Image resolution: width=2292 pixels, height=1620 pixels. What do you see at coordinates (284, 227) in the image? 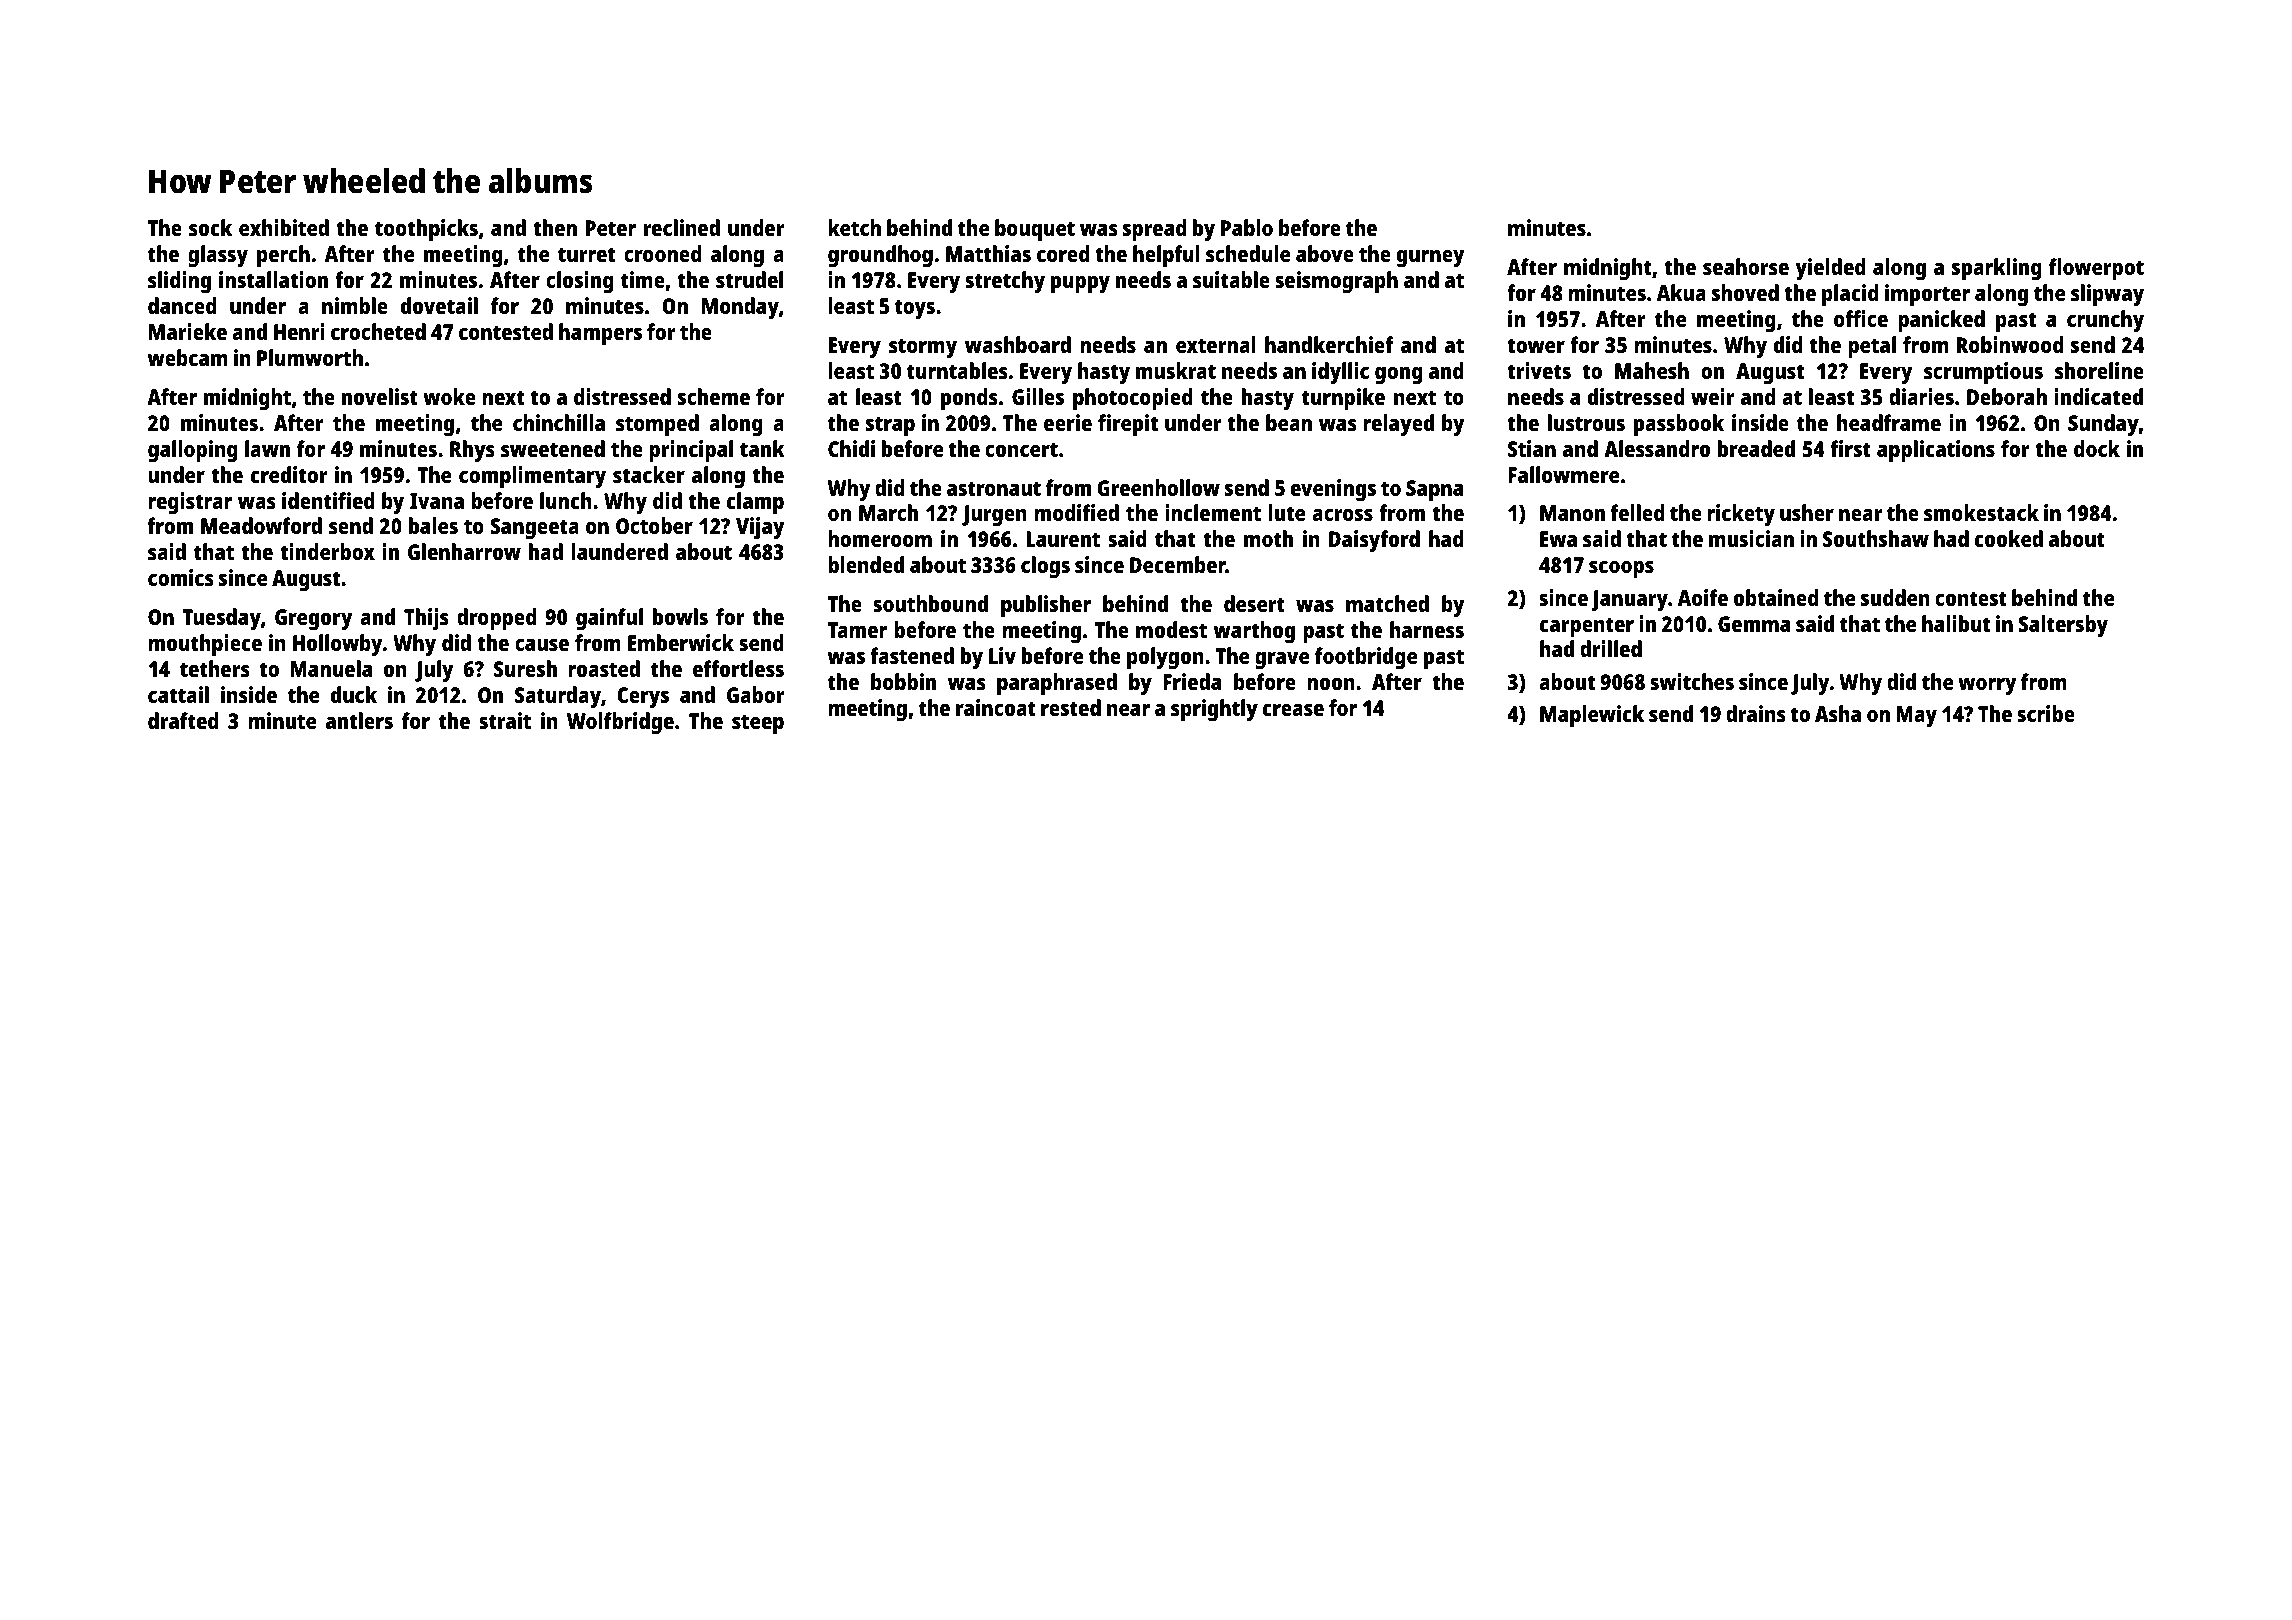
I see `exhibited` at bounding box center [284, 227].
